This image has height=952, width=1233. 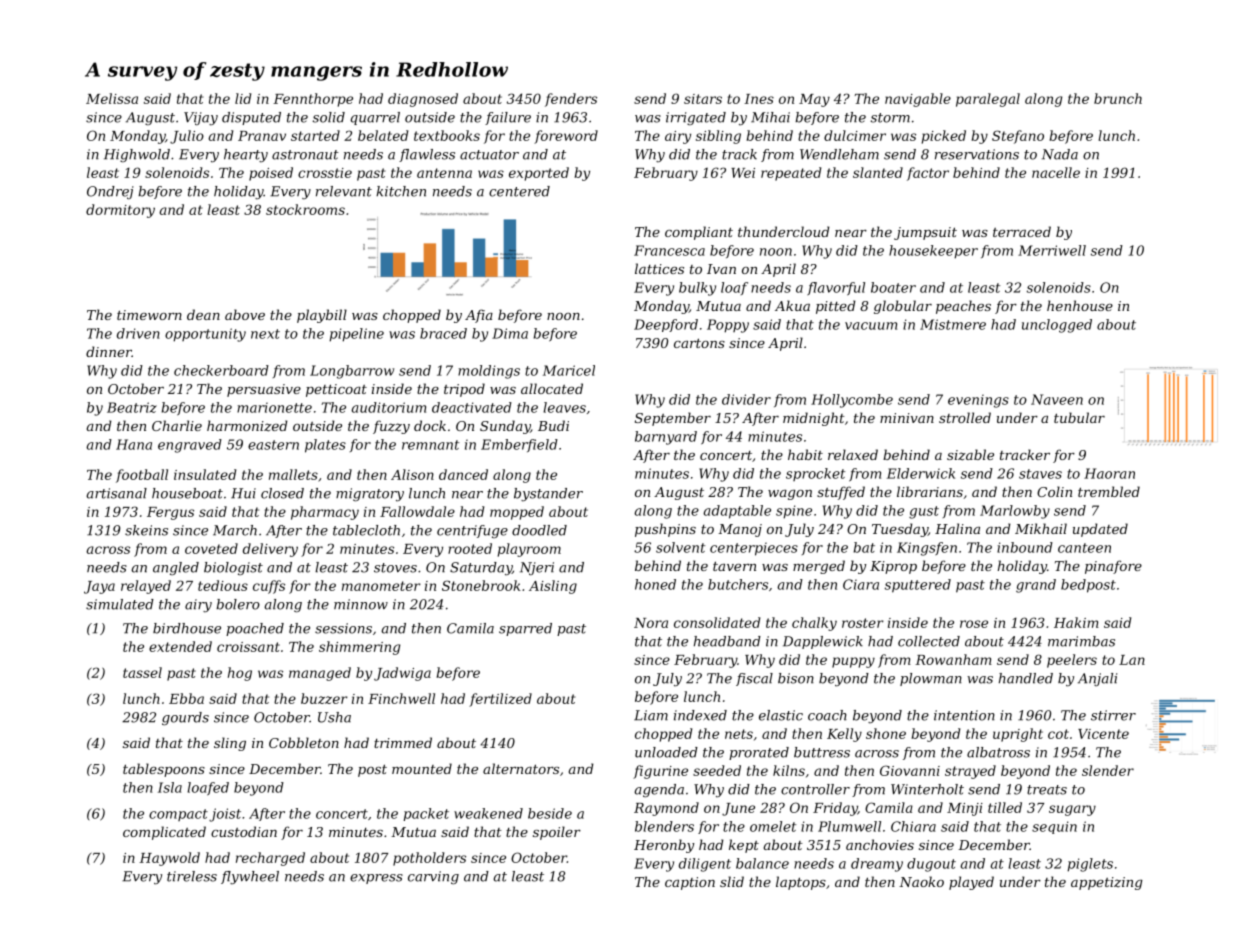 I want to click on sputtered, so click(x=918, y=586).
